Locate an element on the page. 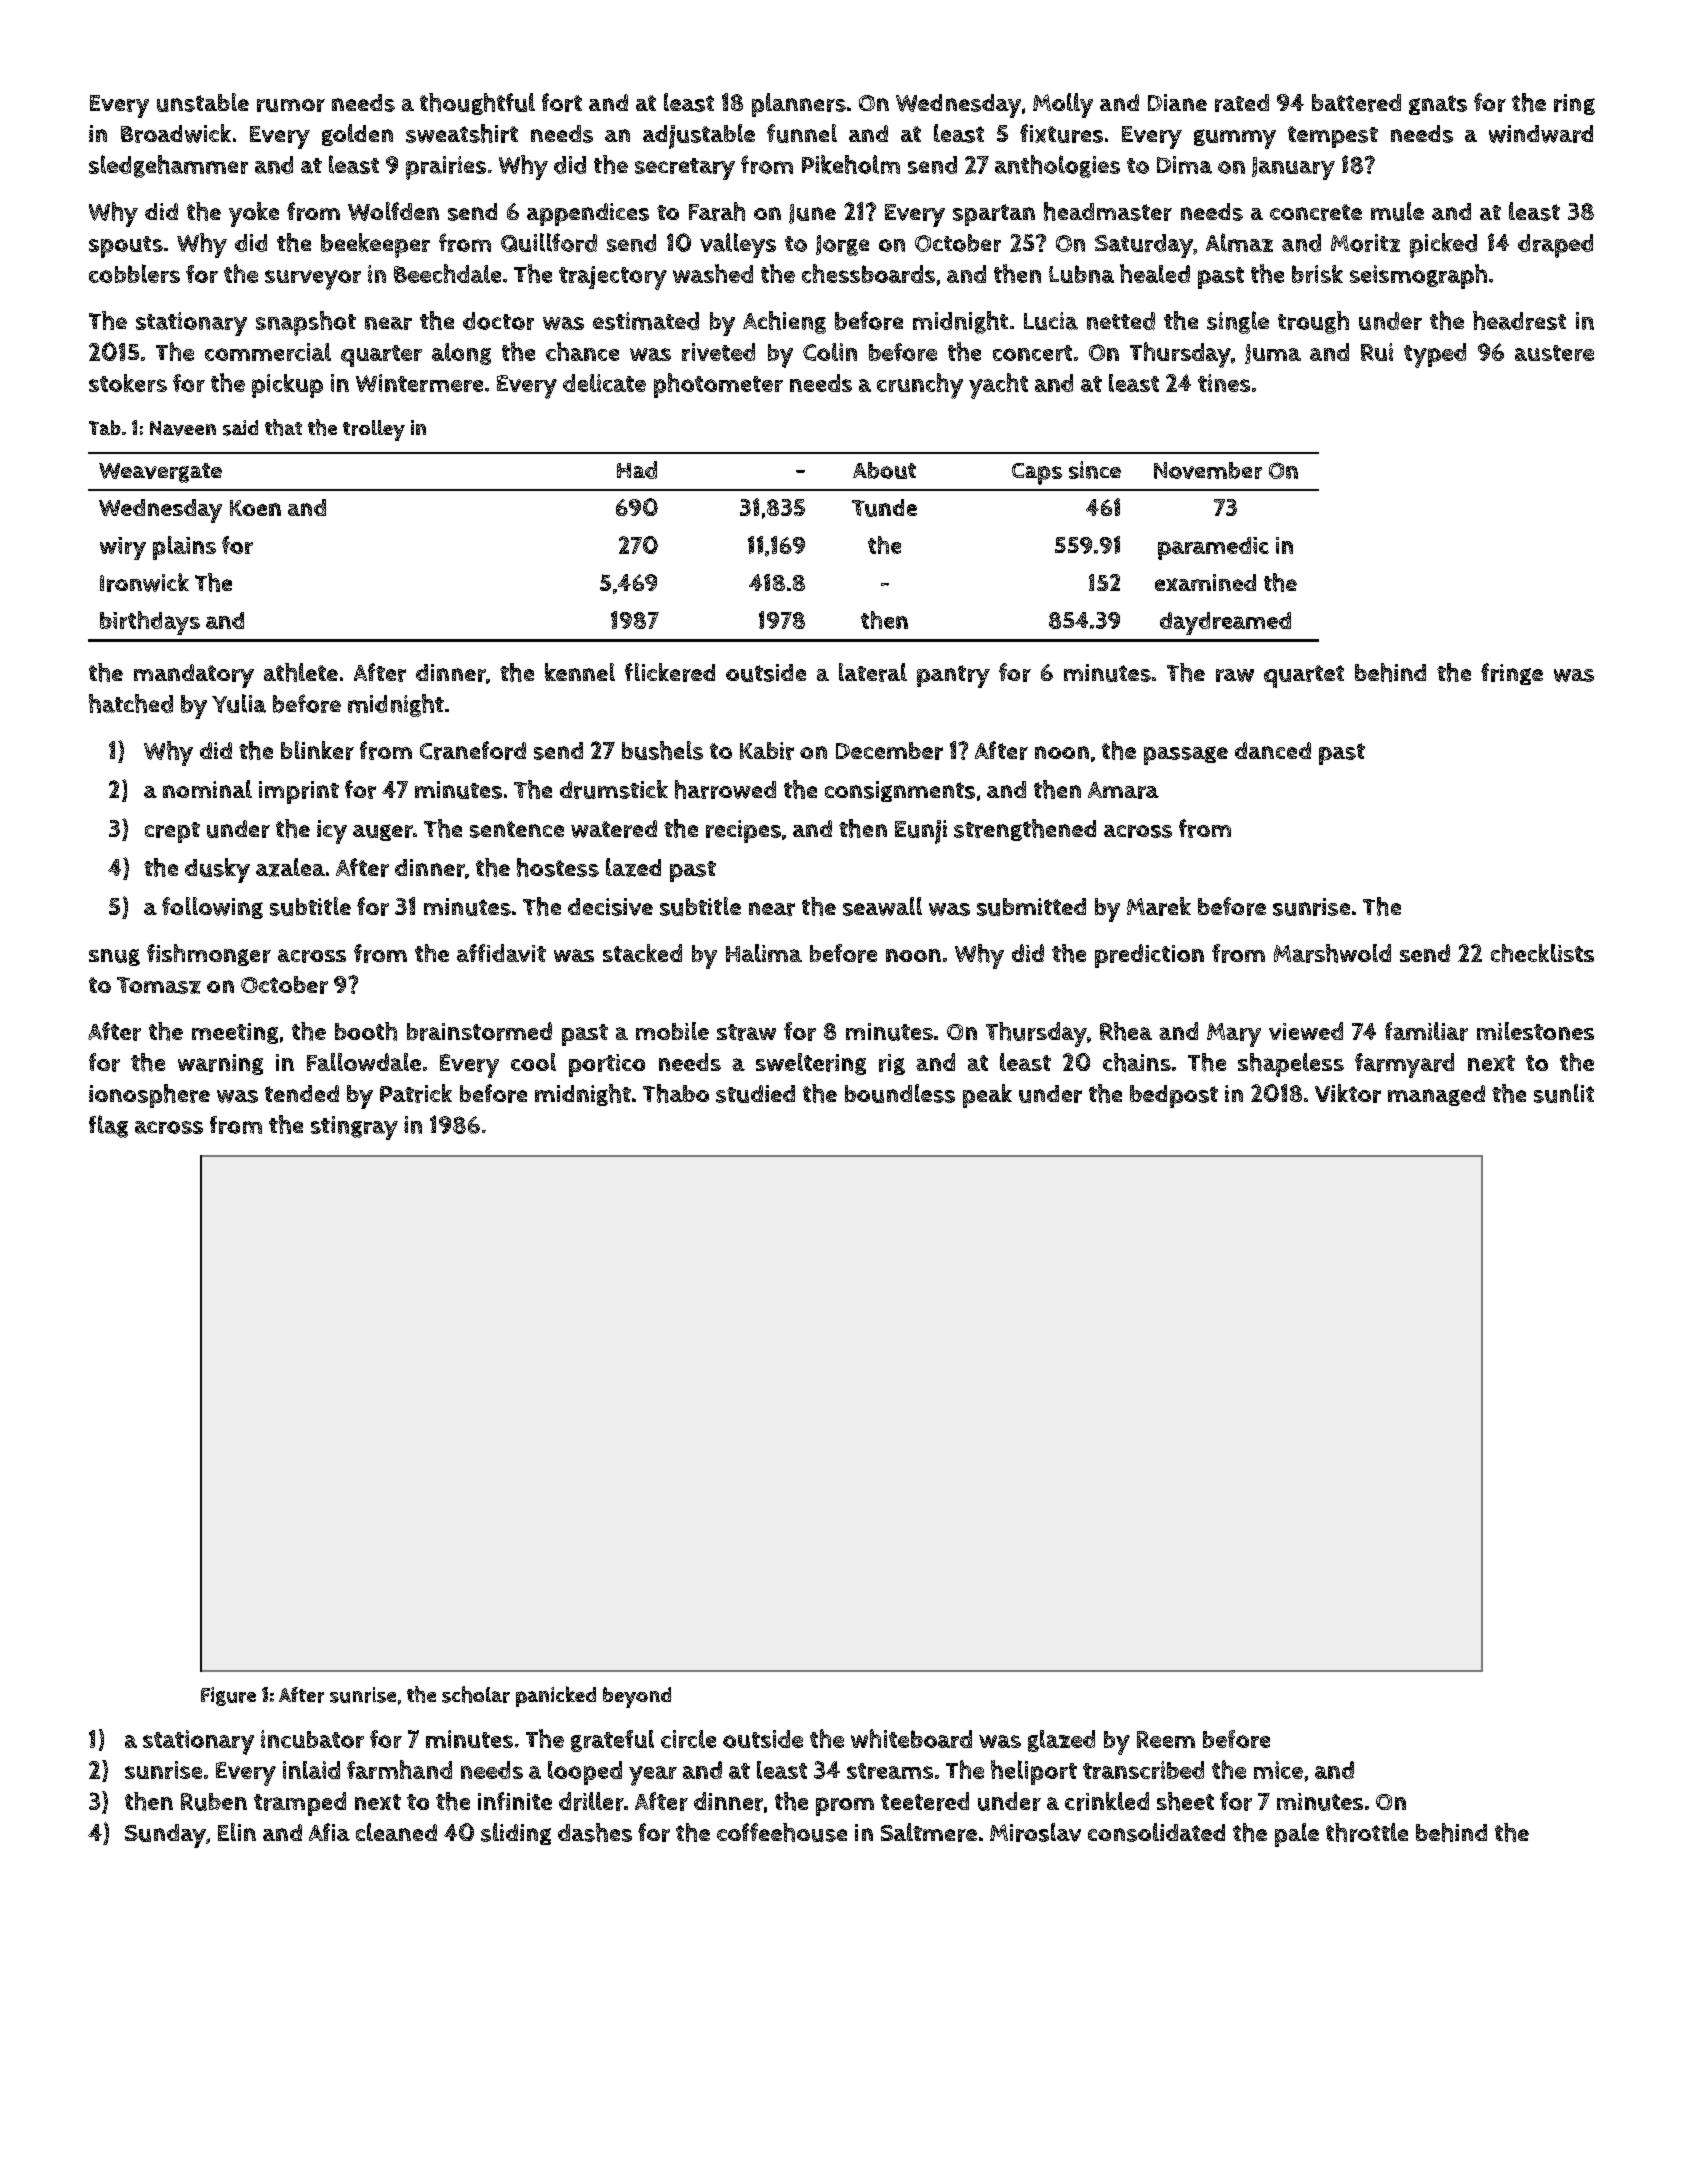  throttle is located at coordinates (1367, 1832).
